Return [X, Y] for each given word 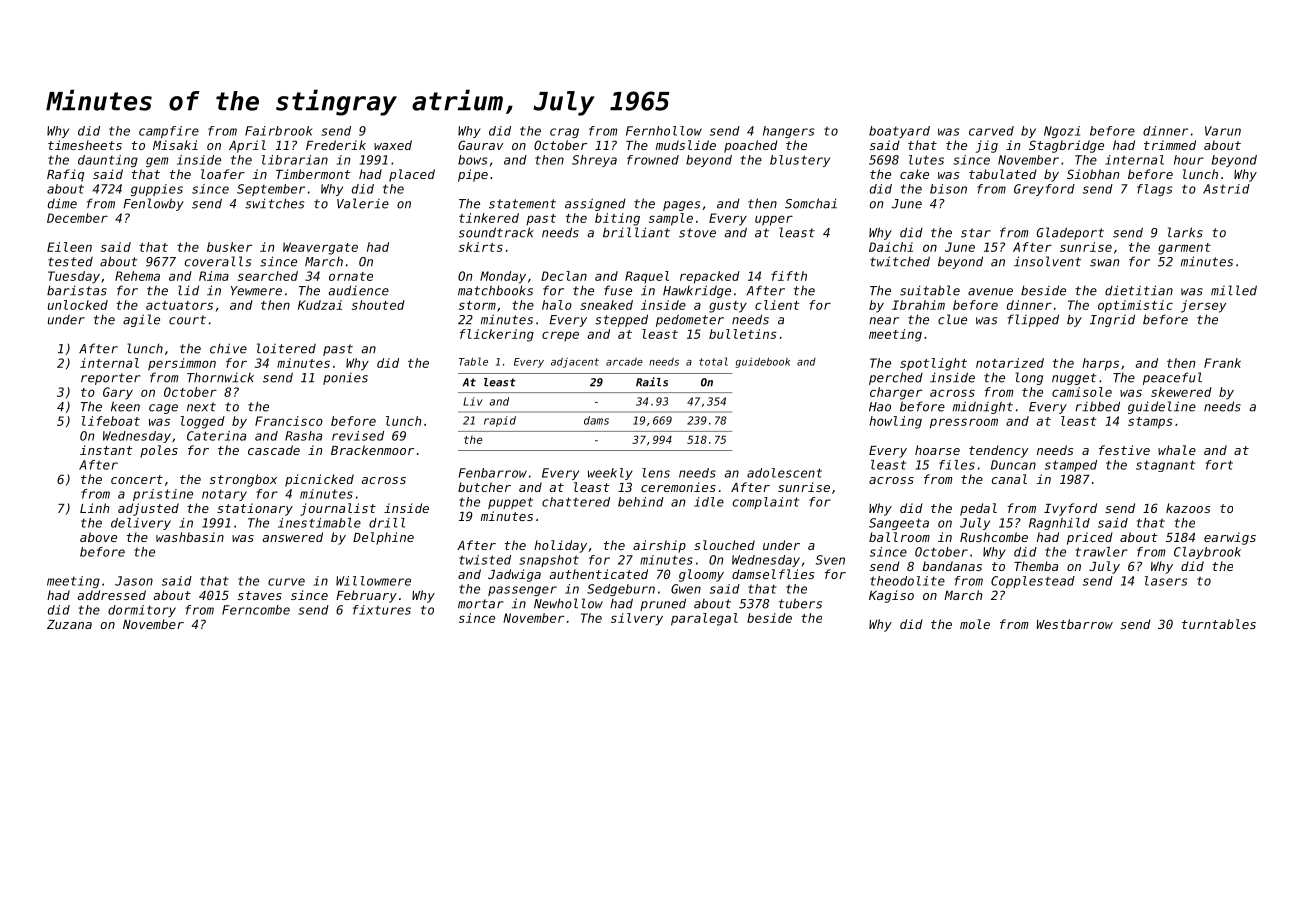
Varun [1223, 131]
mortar [481, 604]
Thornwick [220, 377]
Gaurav [480, 145]
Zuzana [69, 624]
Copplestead [1033, 582]
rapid [500, 421]
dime [62, 203]
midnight [983, 407]
